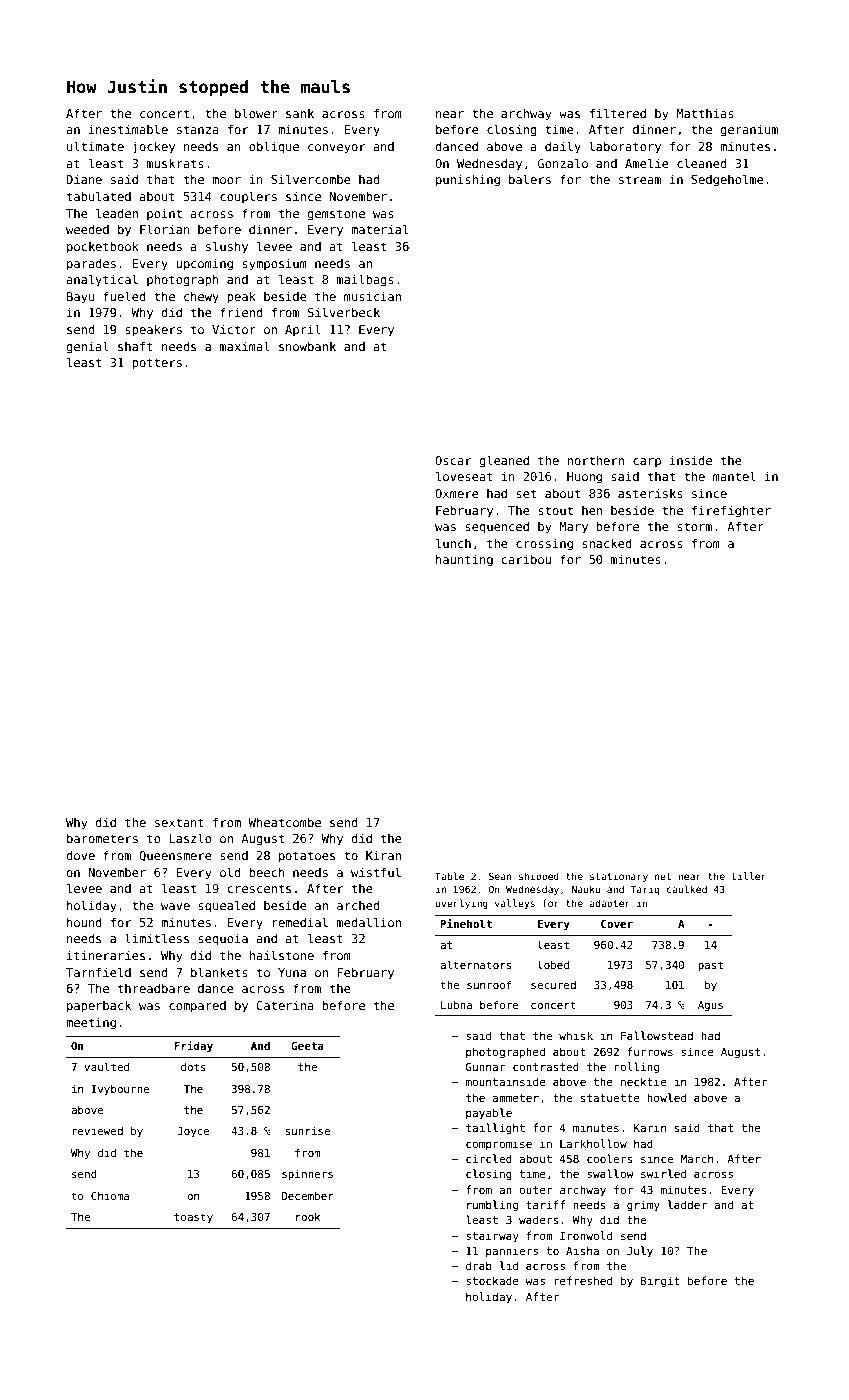 The image size is (849, 1400). Describe the element at coordinates (500, 876) in the screenshot. I see `Sean` at that location.
